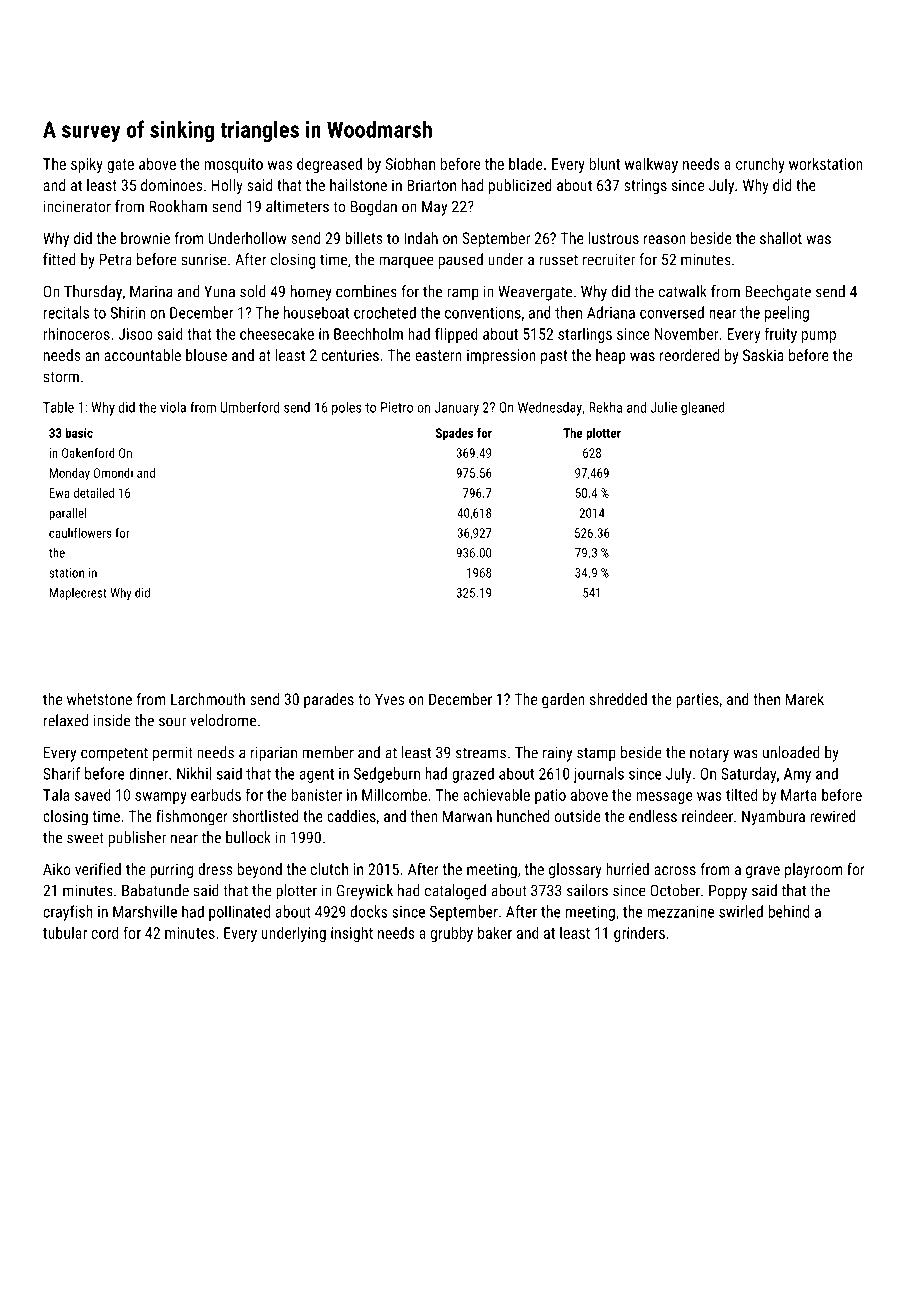 This image has width=908, height=1316. Describe the element at coordinates (550, 796) in the image. I see `patio` at that location.
